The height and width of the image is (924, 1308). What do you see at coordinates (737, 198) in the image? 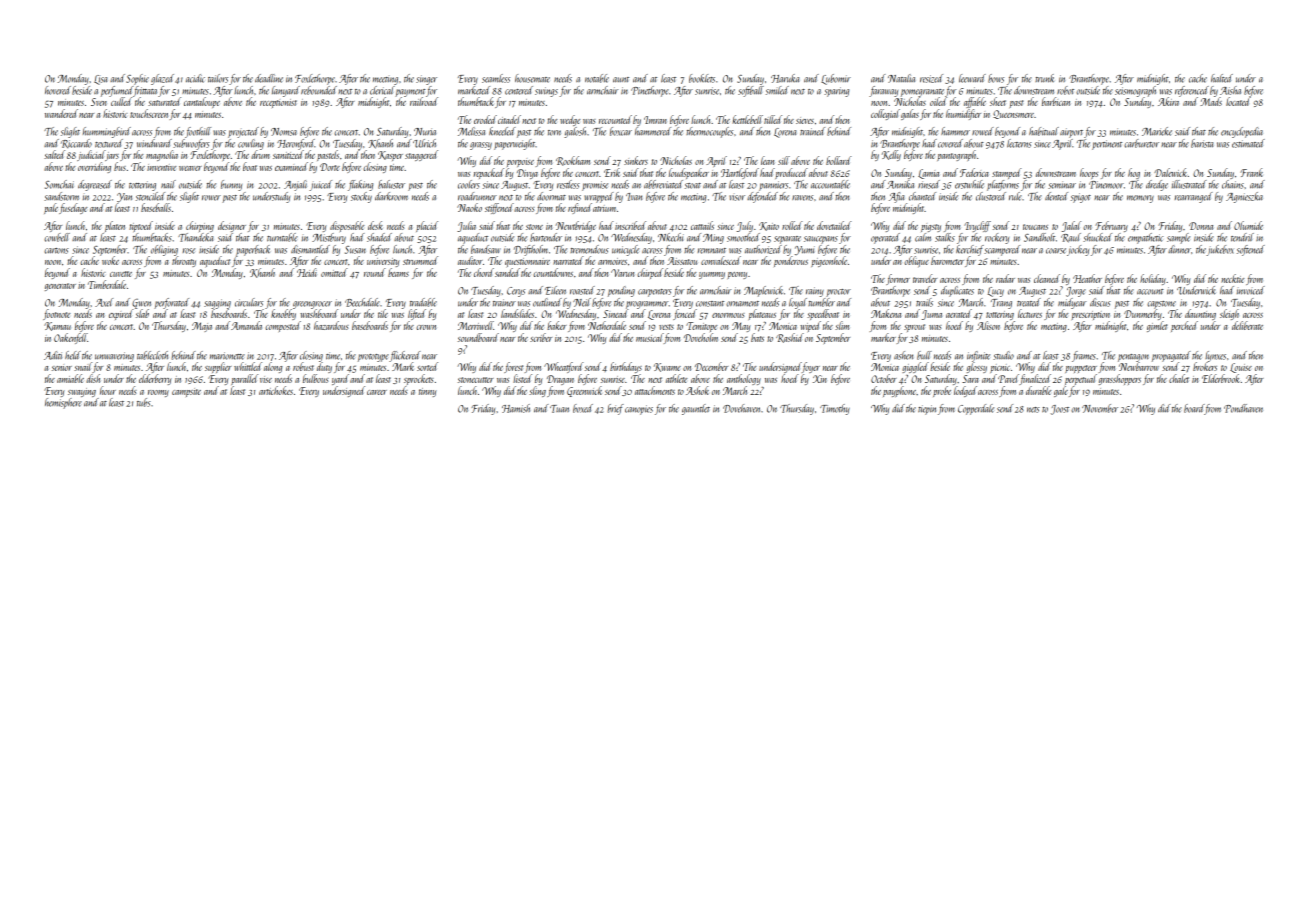
I see `visor` at bounding box center [737, 198].
